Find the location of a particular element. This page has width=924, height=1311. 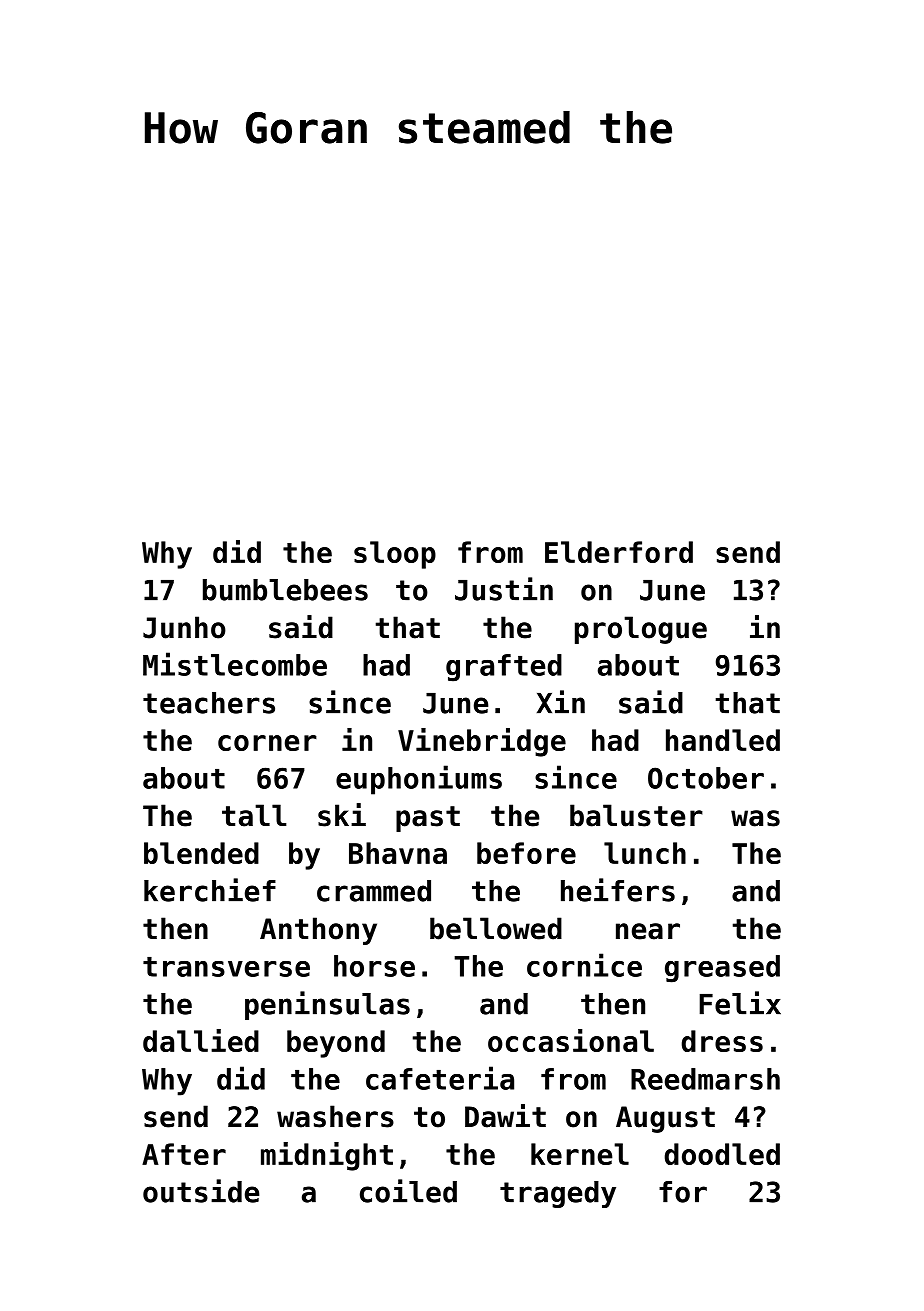

greased is located at coordinates (722, 969).
